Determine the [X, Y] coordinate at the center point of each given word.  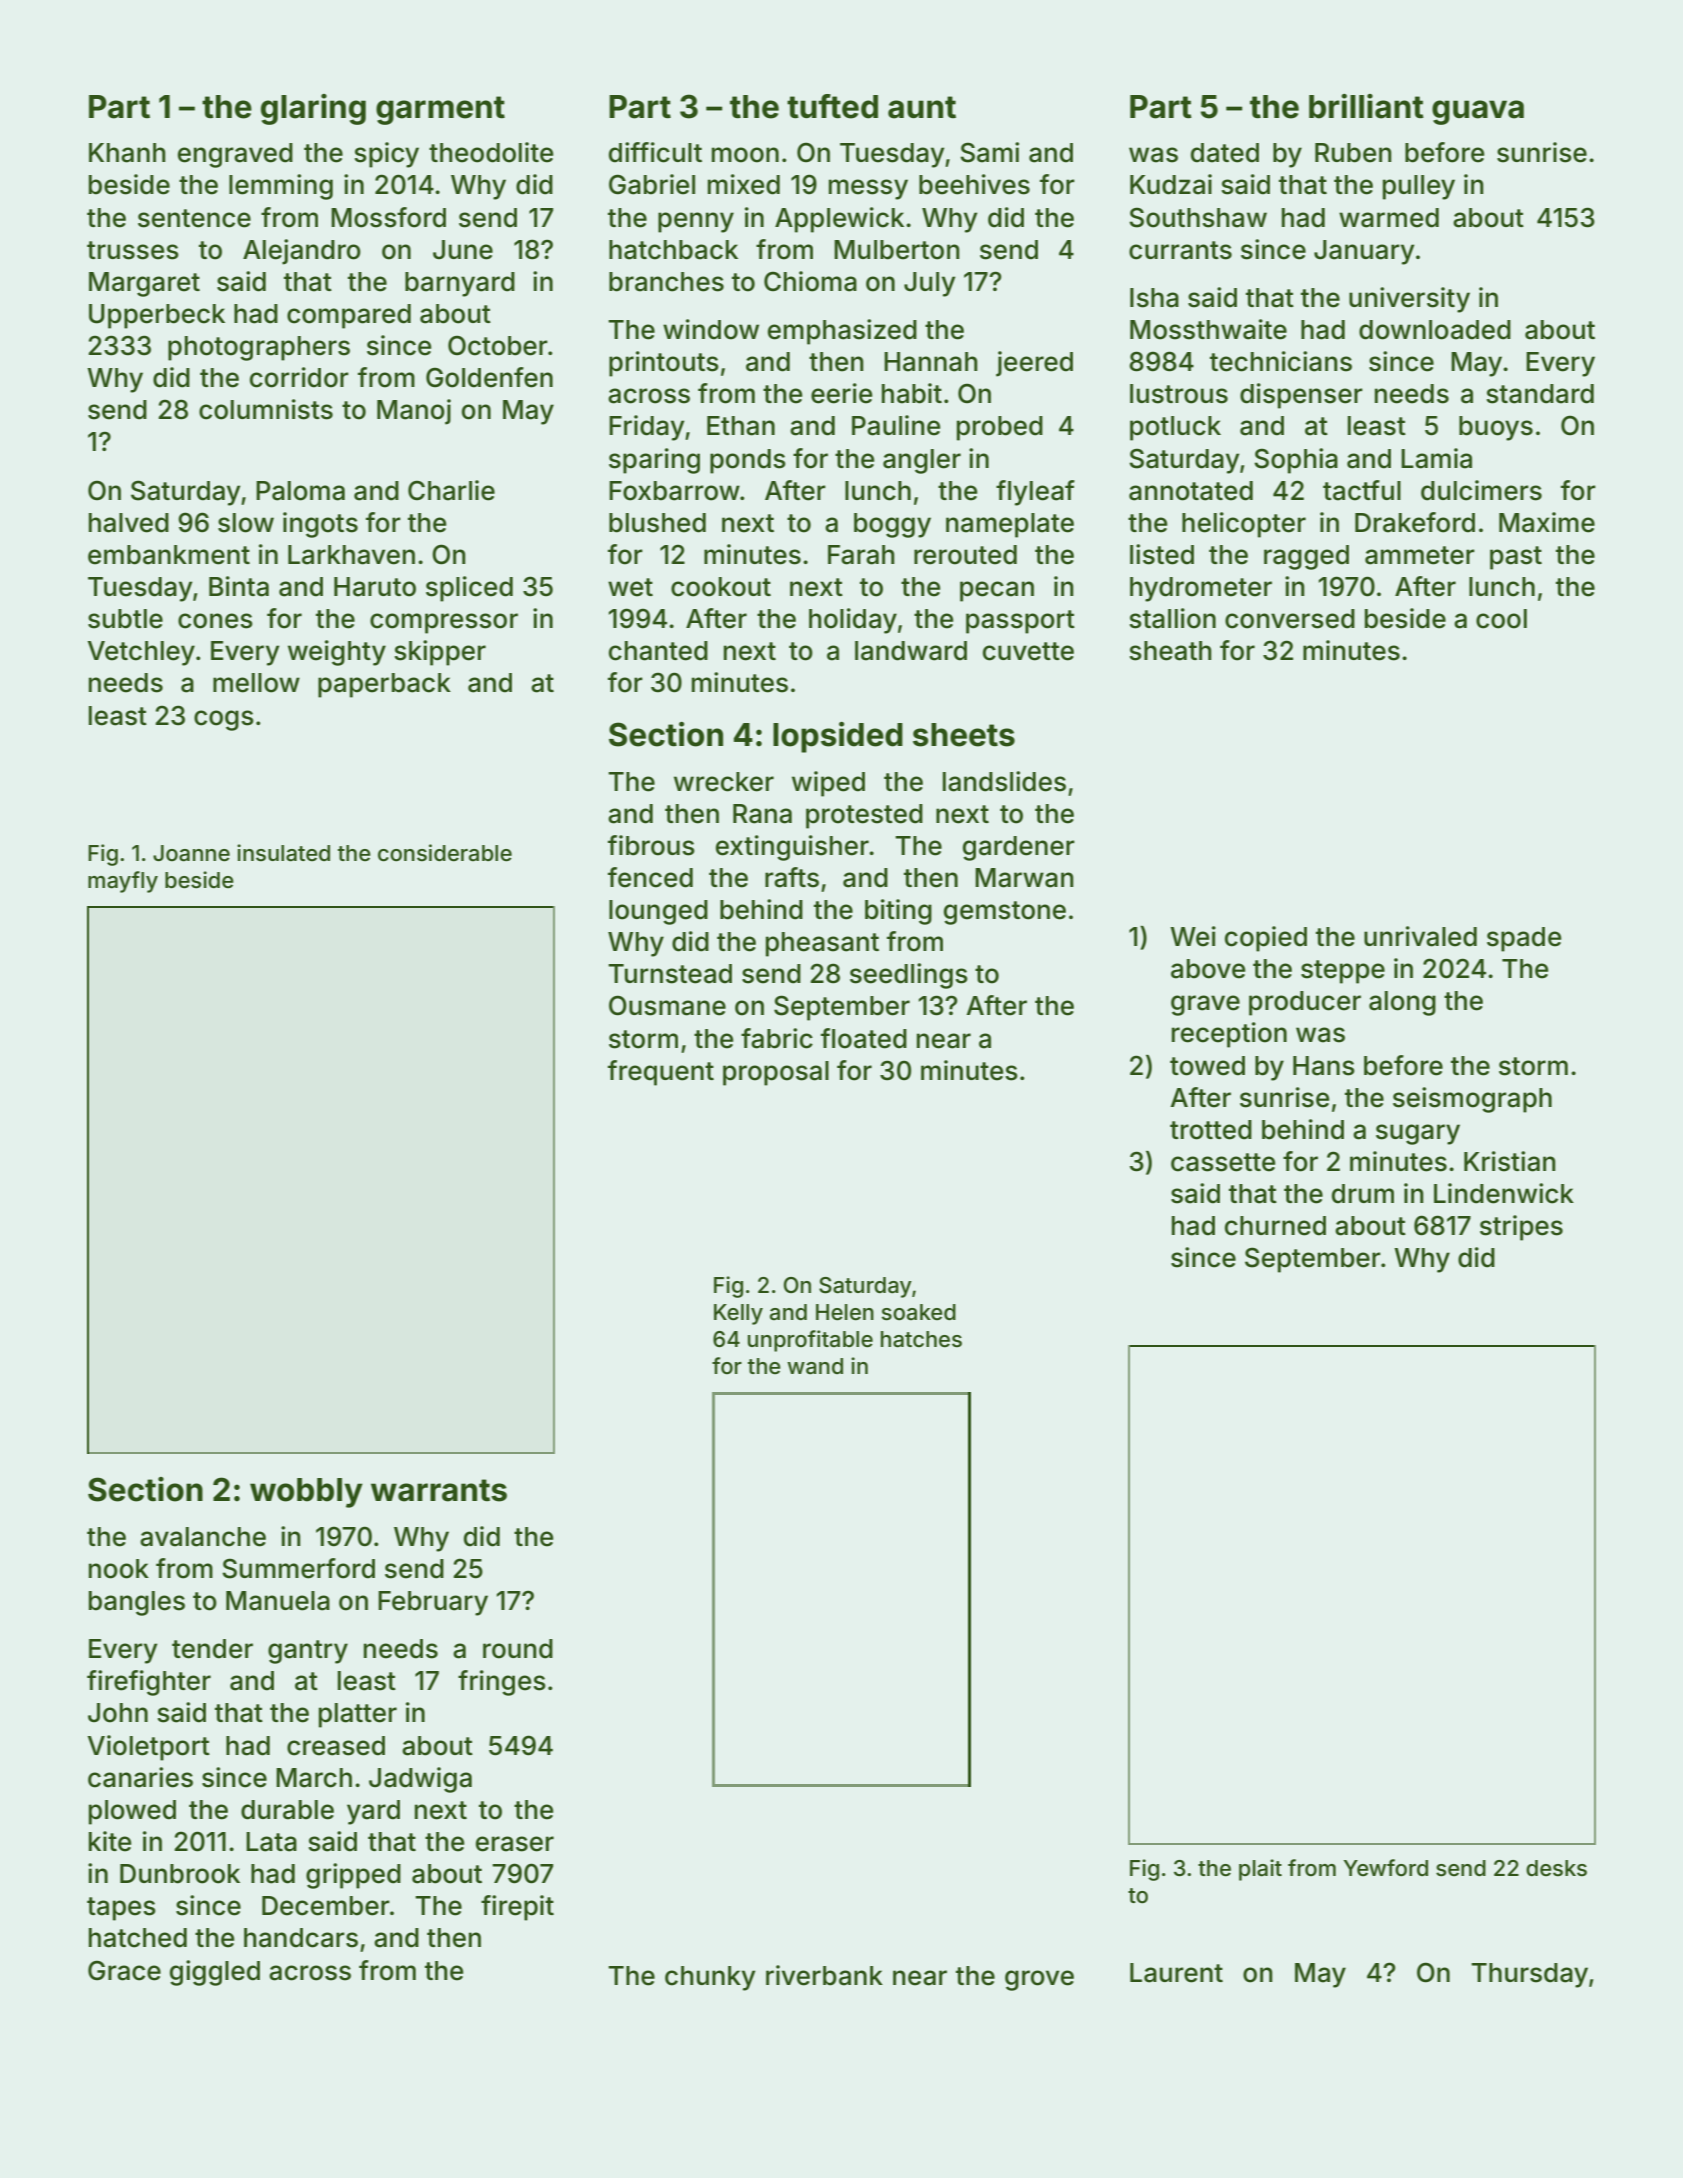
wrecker [724, 782]
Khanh [127, 153]
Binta [239, 586]
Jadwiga [420, 1780]
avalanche [203, 1537]
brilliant [1366, 106]
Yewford [1385, 1868]
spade [1524, 939]
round [518, 1649]
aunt [922, 107]
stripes [1521, 1228]
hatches [921, 1339]
